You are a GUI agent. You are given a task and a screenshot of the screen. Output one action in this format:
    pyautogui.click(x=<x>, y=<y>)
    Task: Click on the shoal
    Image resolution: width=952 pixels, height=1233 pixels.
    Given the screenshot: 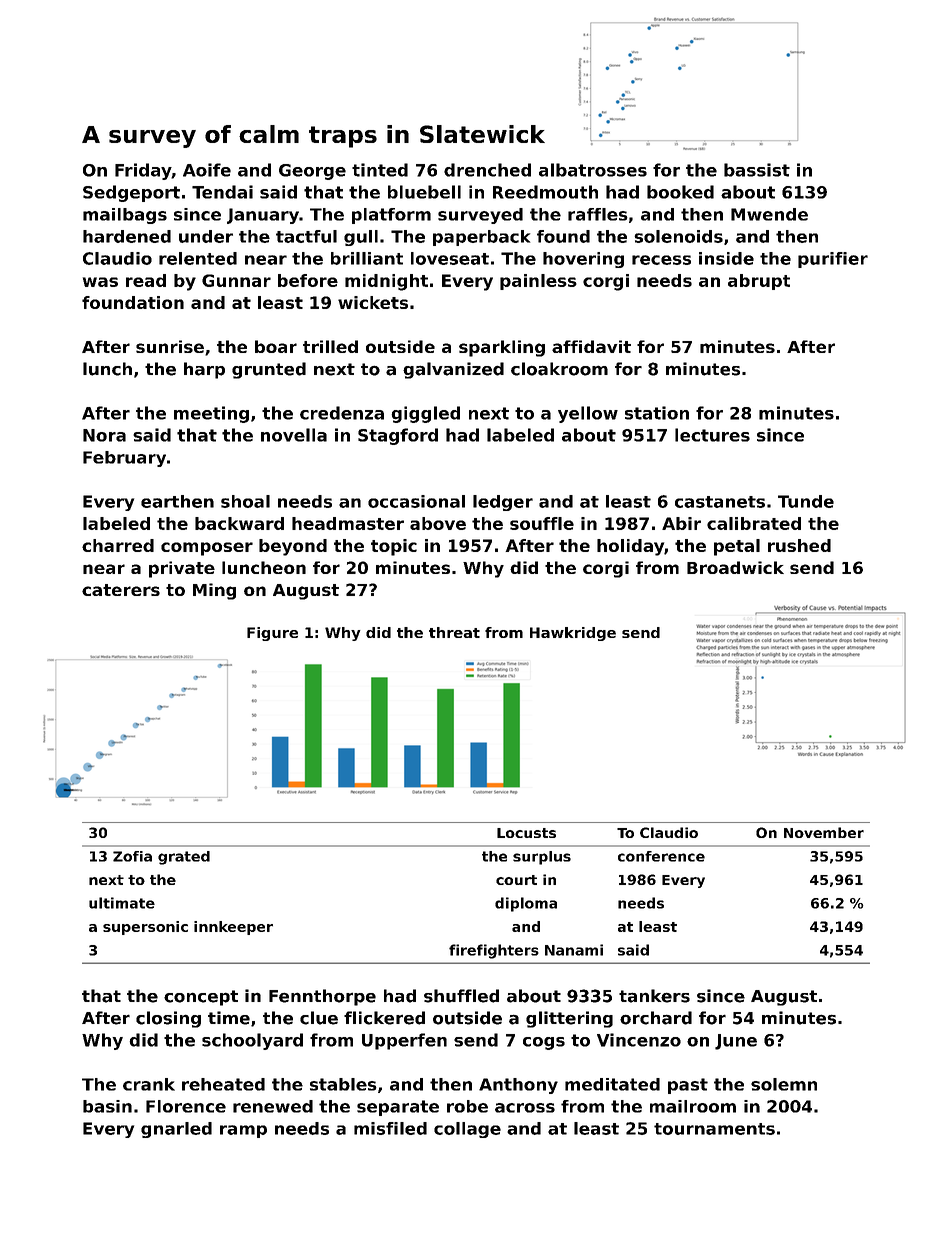 What is the action you would take?
    pyautogui.click(x=245, y=501)
